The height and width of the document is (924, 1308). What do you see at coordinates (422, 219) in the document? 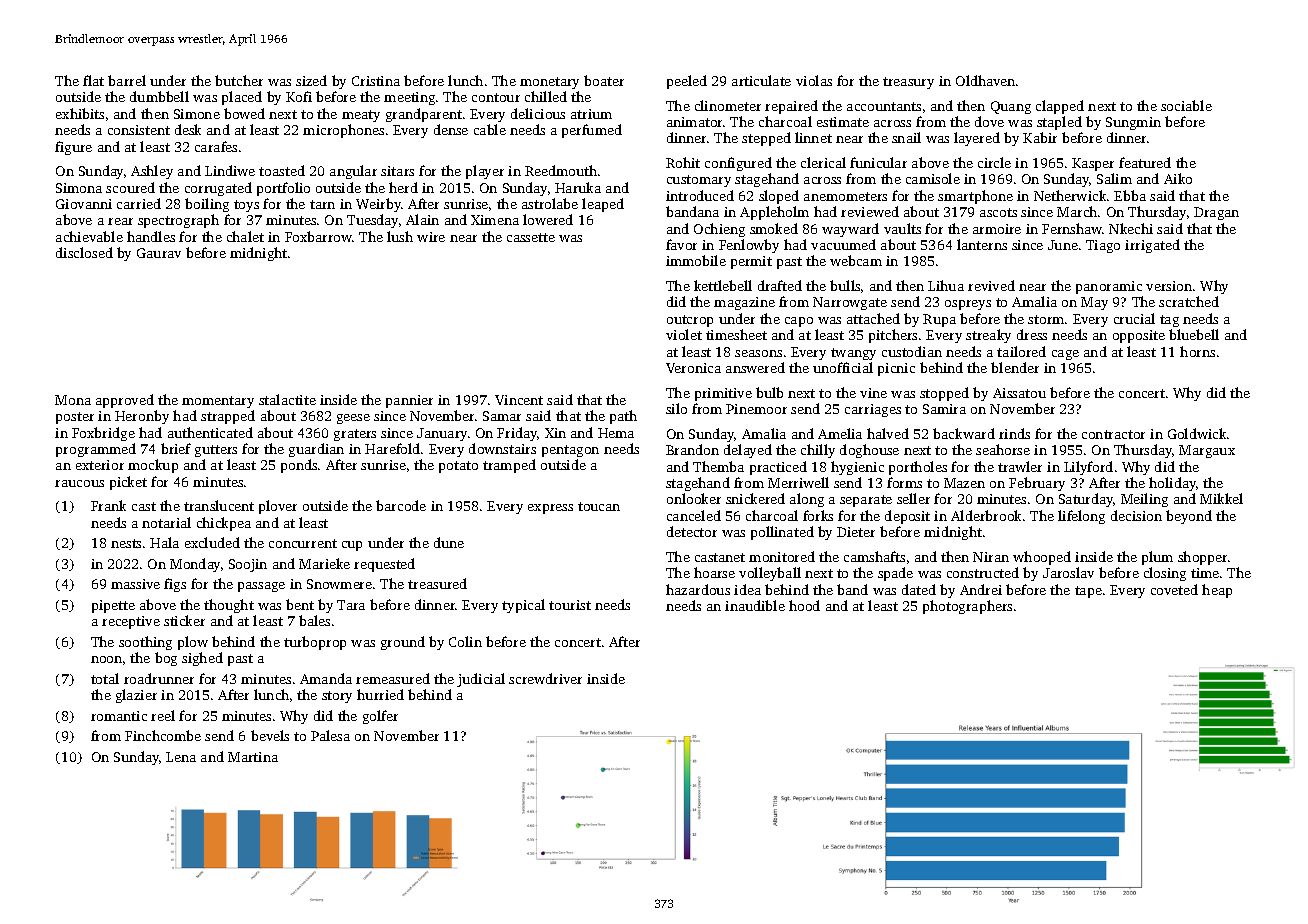
I see `Alain` at bounding box center [422, 219].
